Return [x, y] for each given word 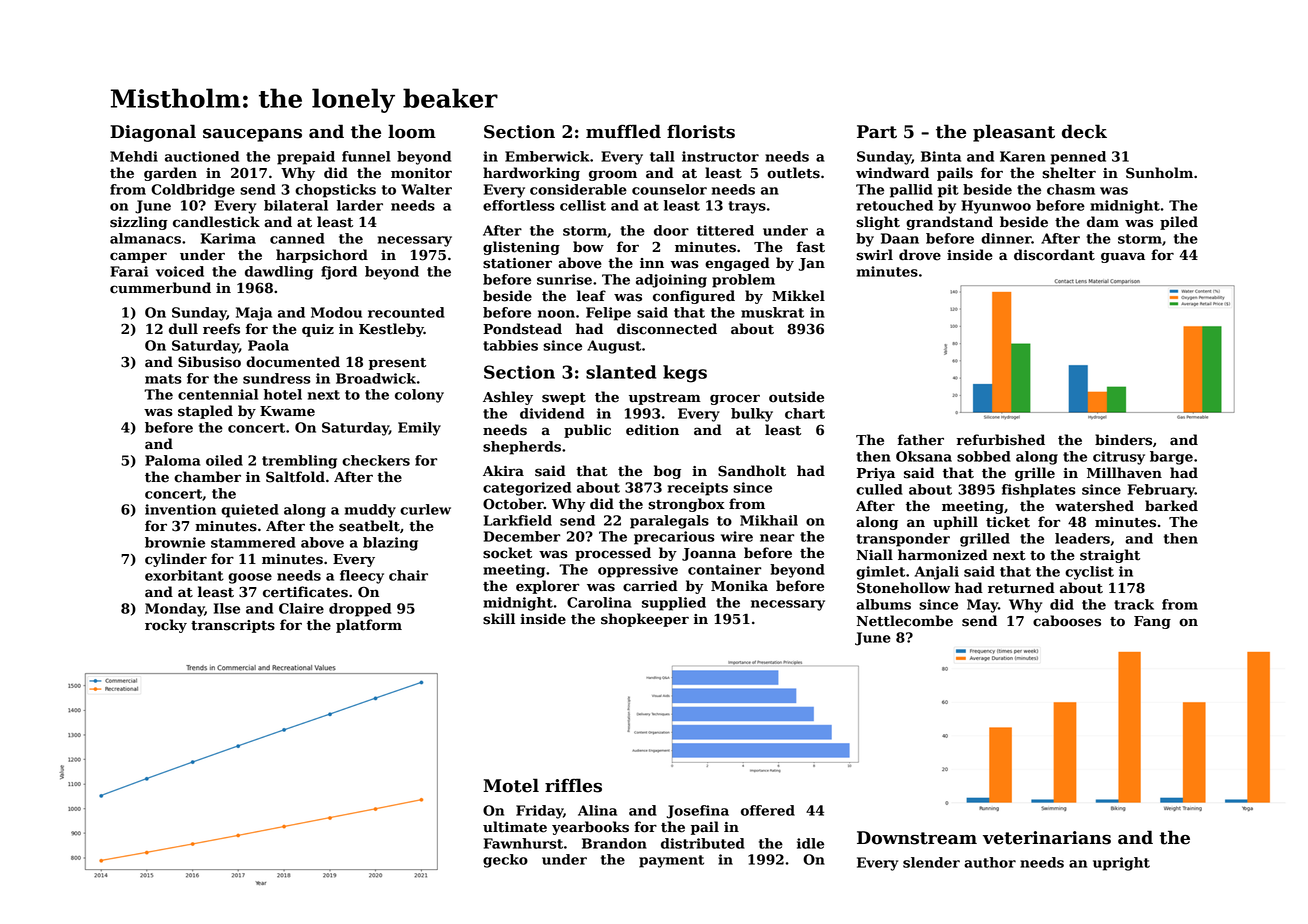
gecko [505, 861]
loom [412, 131]
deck [1084, 131]
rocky [166, 626]
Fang [1152, 622]
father [921, 440]
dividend [552, 413]
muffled [623, 131]
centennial [218, 394]
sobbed [984, 456]
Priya [876, 474]
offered [768, 810]
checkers [376, 460]
